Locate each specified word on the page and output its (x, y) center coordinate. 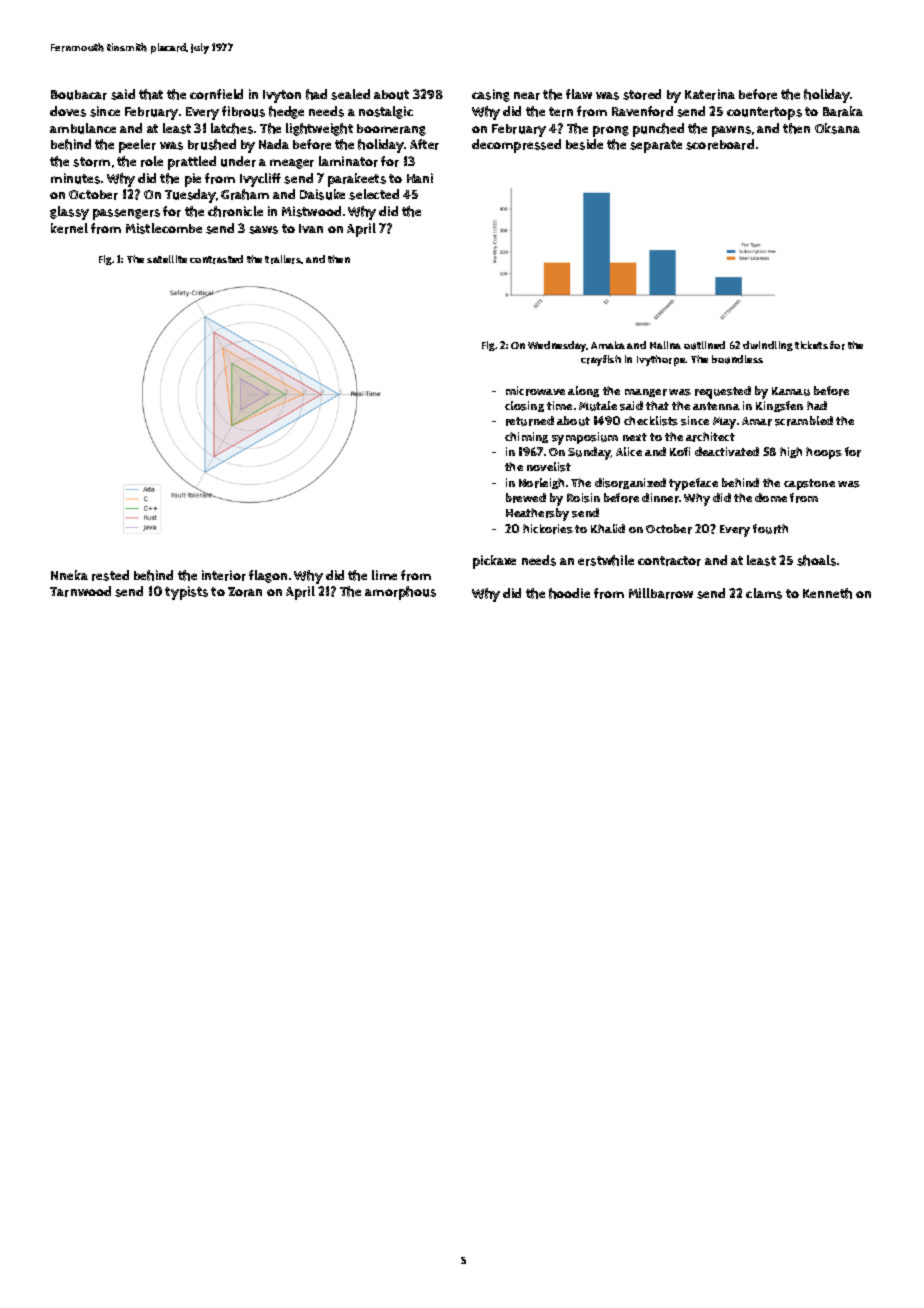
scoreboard (720, 144)
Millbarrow (661, 593)
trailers (283, 259)
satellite (167, 259)
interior (224, 575)
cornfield (216, 94)
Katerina (710, 94)
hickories (548, 529)
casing (491, 95)
